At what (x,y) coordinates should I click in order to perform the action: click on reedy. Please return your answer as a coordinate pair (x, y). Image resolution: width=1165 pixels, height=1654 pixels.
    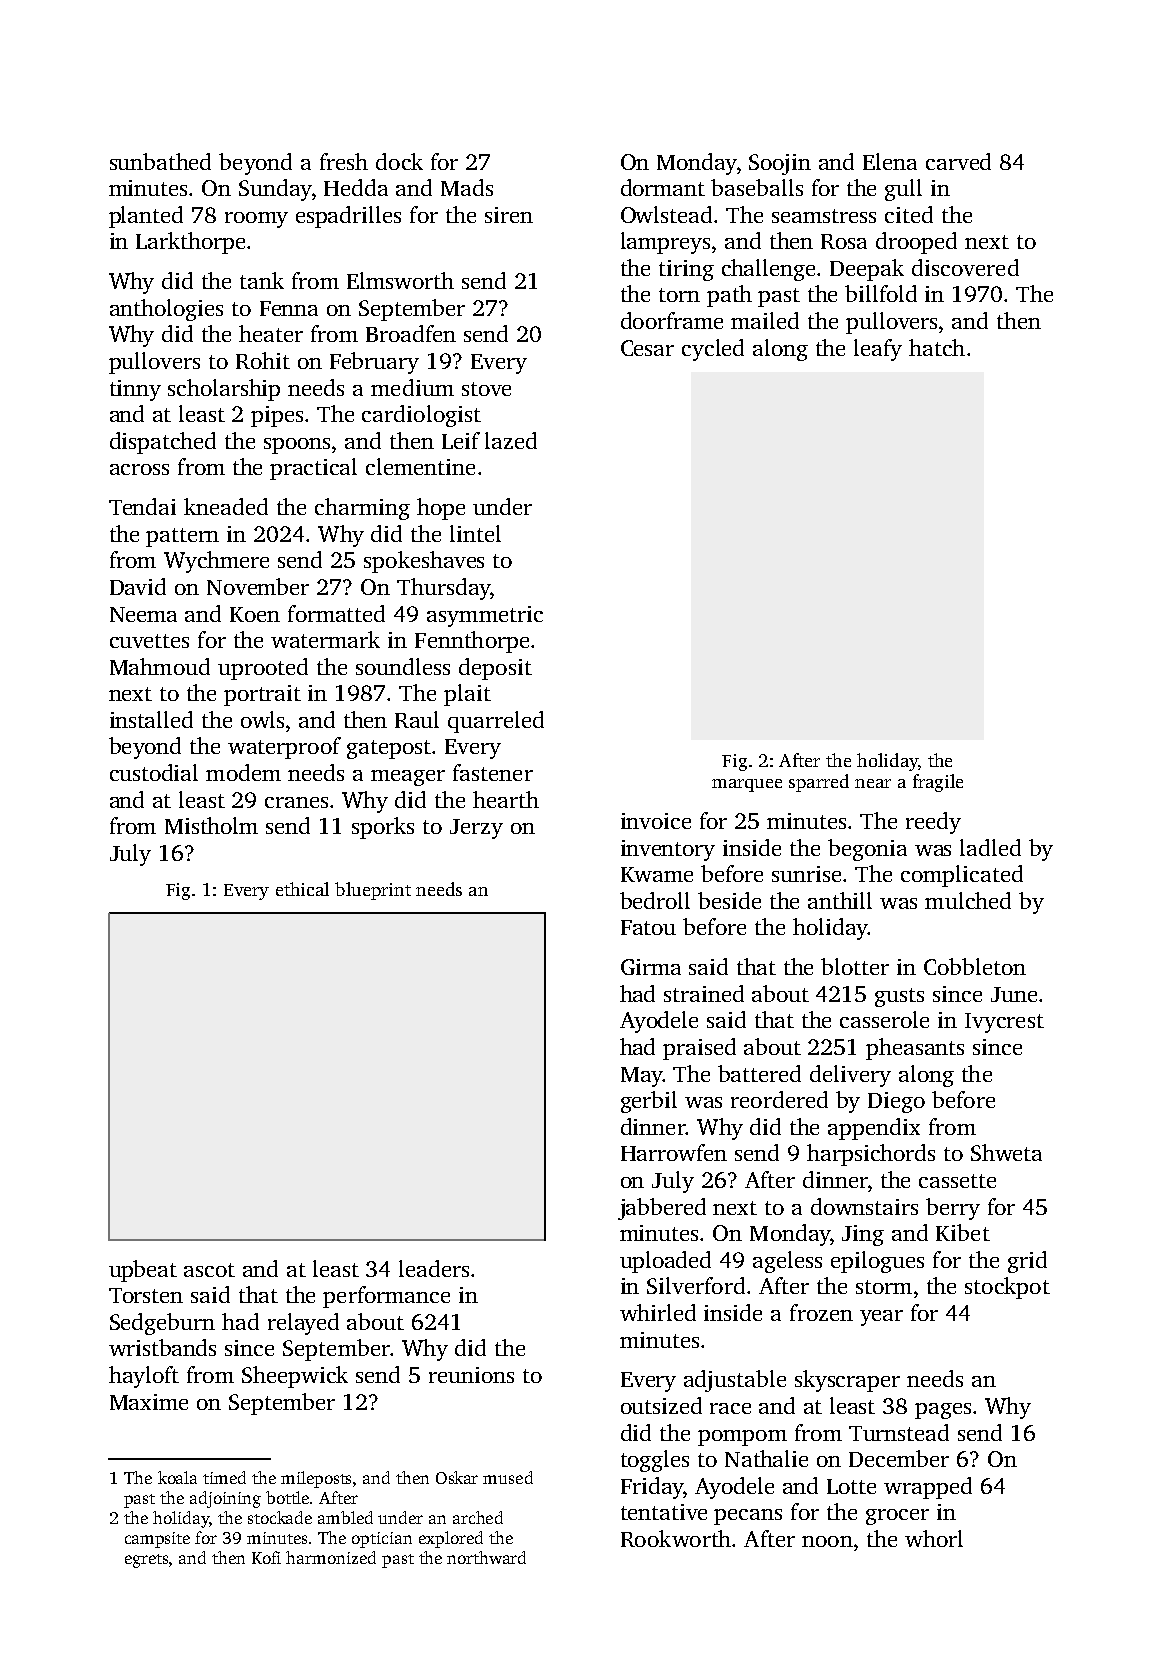
    Looking at the image, I should click on (933, 823).
